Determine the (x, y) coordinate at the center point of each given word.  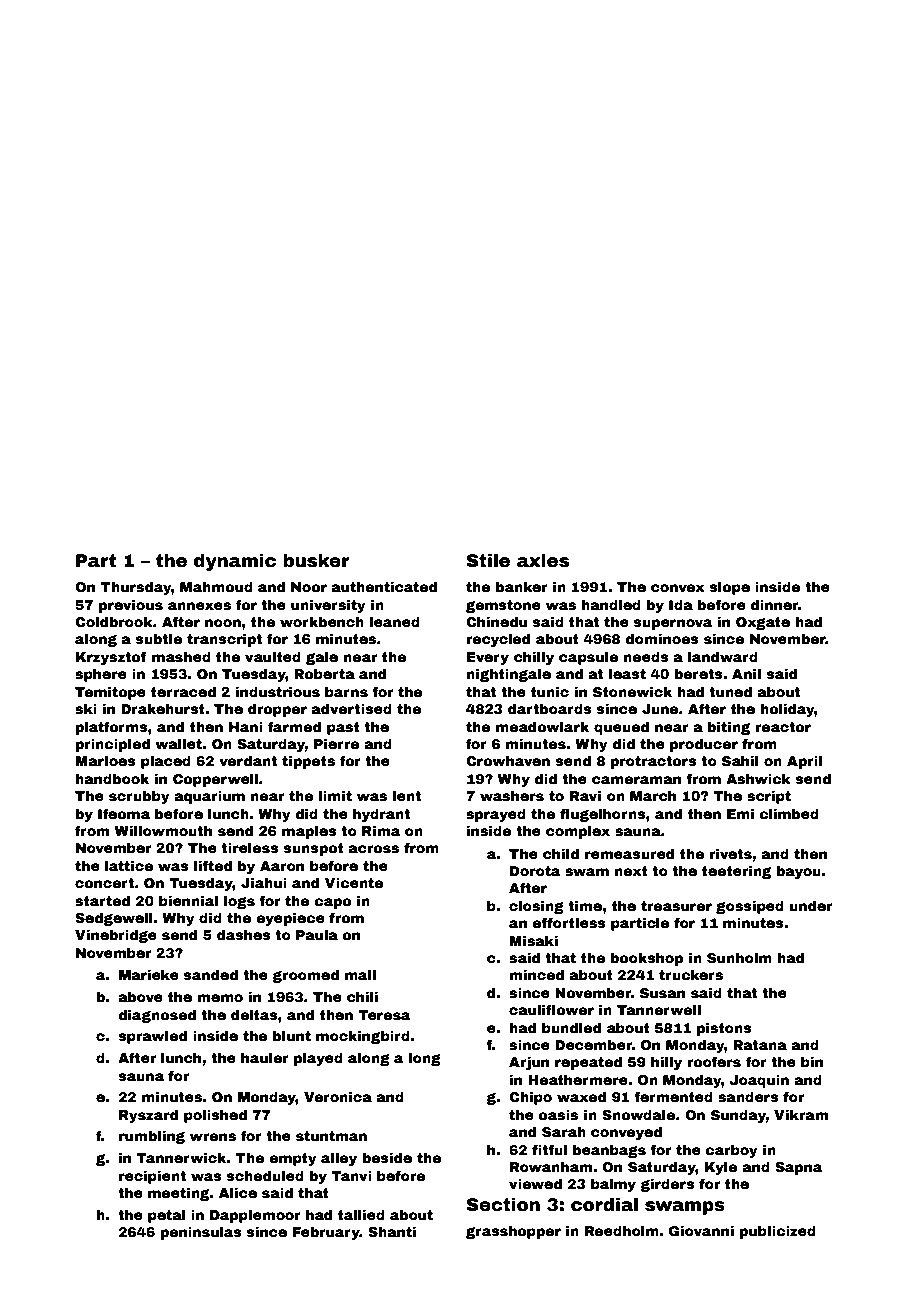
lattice (129, 865)
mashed (181, 656)
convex (678, 588)
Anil (746, 673)
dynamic (235, 562)
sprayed (496, 815)
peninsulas (201, 1233)
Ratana (760, 1045)
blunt (292, 1035)
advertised (351, 708)
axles (543, 561)
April (804, 762)
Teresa (384, 1015)
